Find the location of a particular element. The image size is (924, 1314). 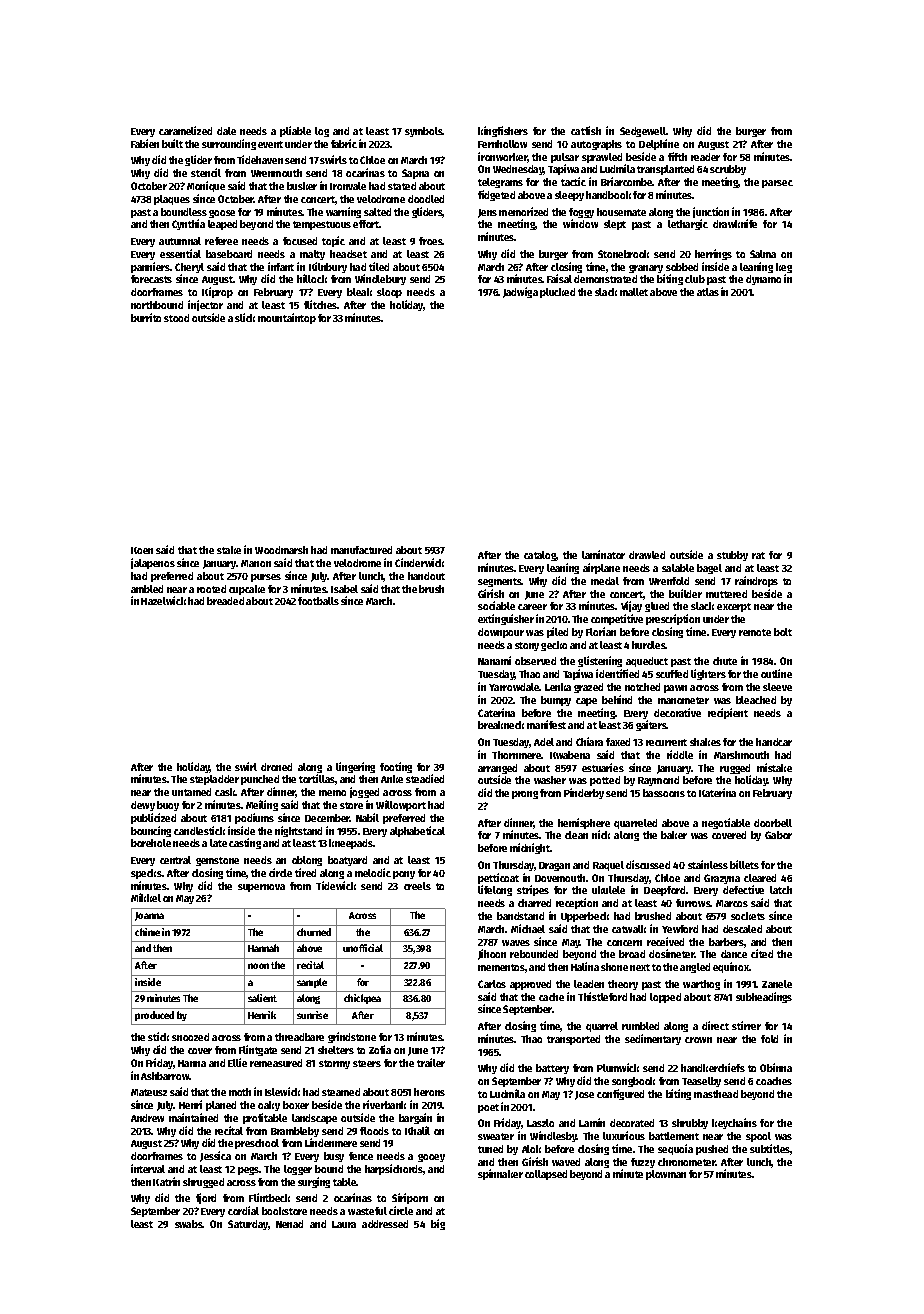

baseboard is located at coordinates (229, 254).
